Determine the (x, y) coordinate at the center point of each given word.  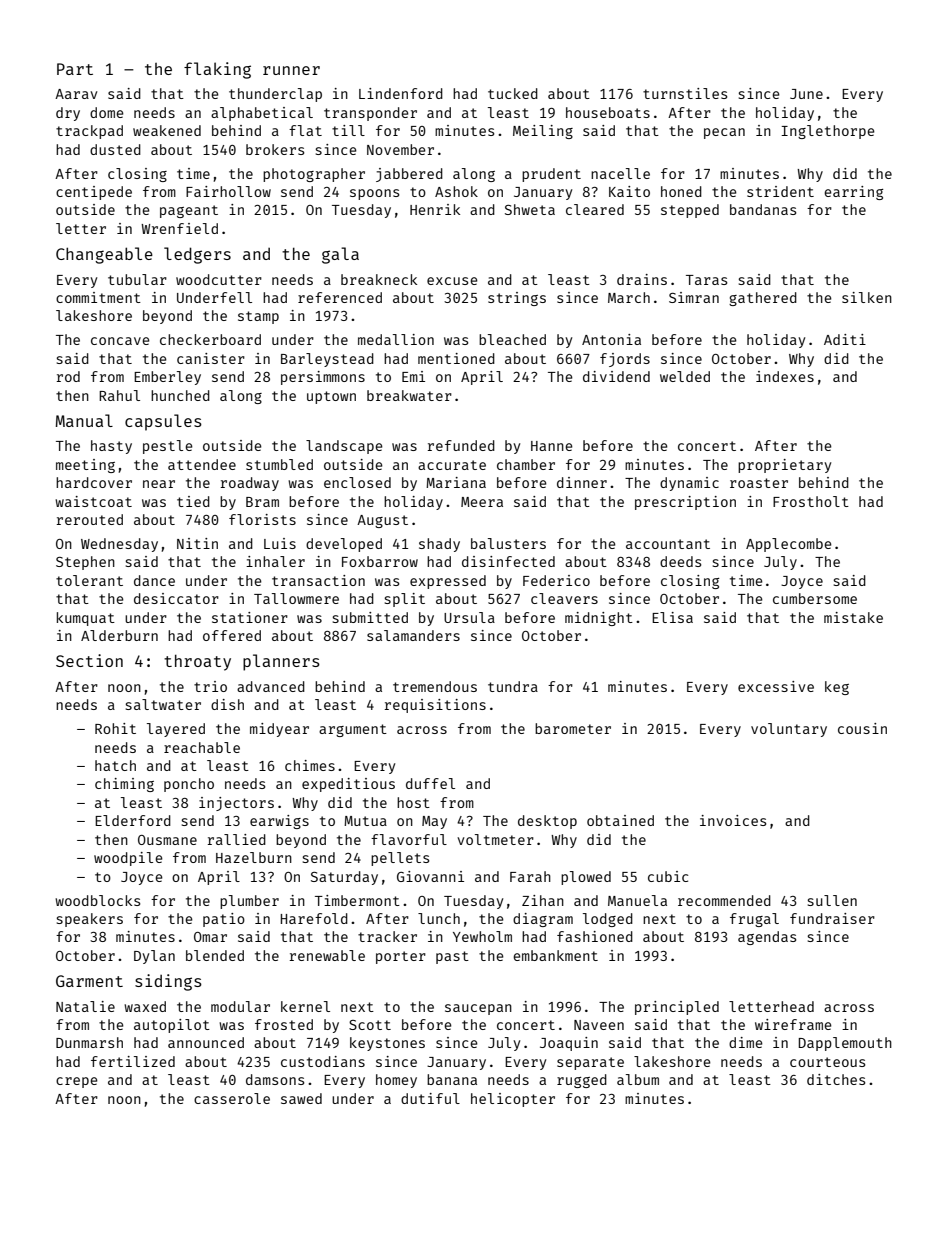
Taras (706, 280)
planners (281, 662)
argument (353, 730)
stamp (258, 317)
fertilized (133, 1061)
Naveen (599, 1025)
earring (853, 193)
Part (75, 69)
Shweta (530, 209)
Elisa (672, 617)
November (400, 149)
